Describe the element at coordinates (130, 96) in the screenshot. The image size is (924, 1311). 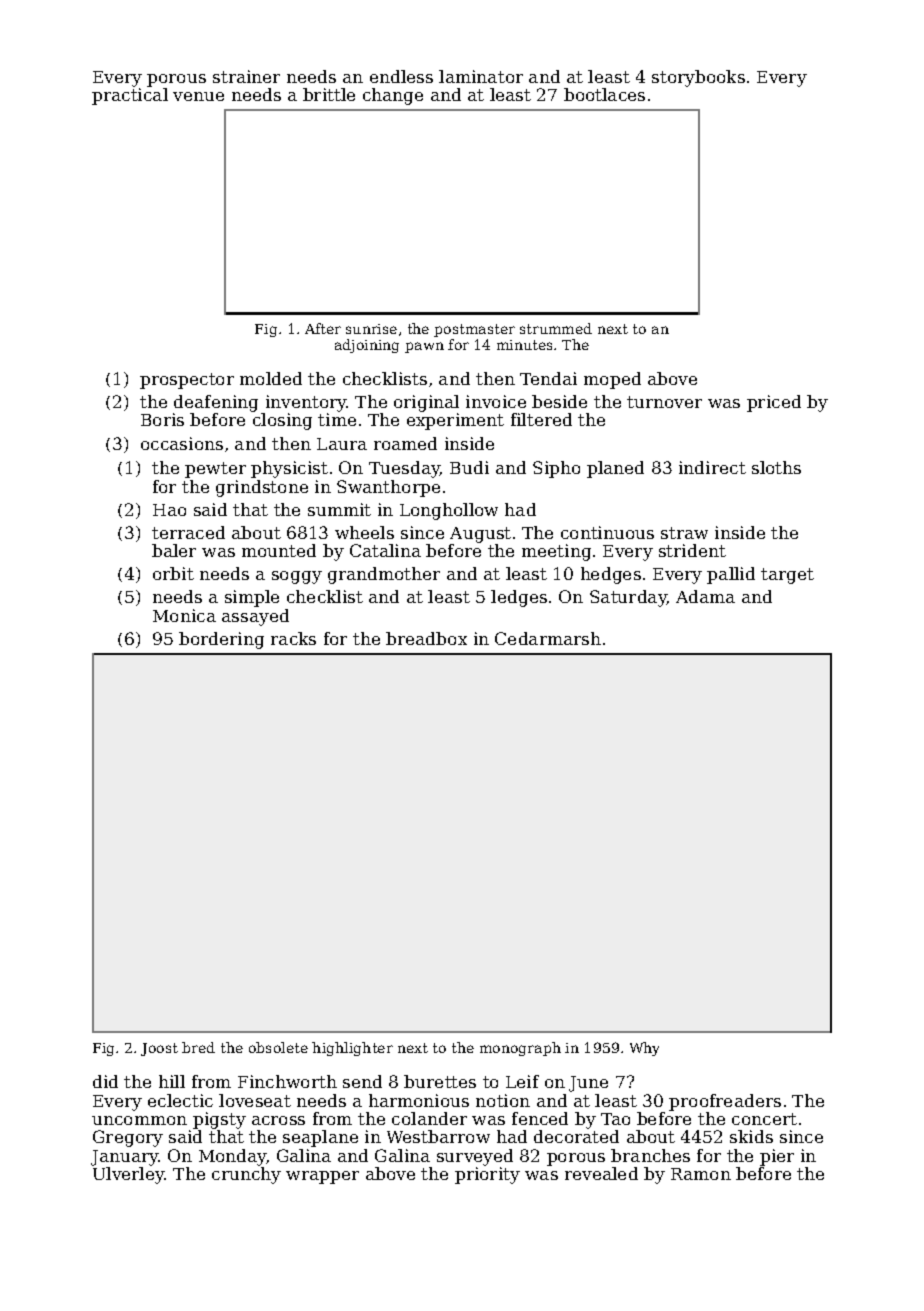
I see `practical` at that location.
